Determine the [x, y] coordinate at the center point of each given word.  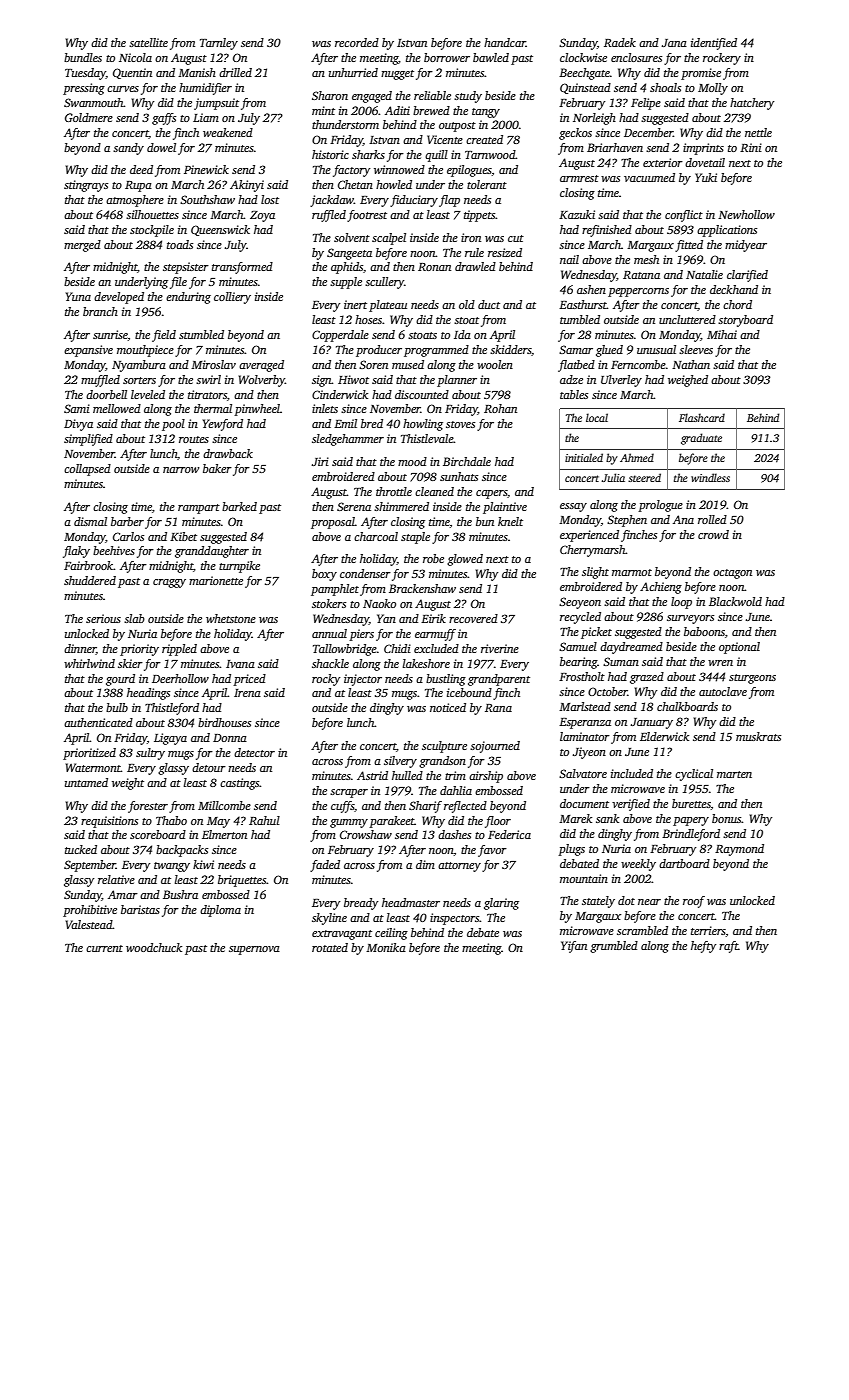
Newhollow [746, 214]
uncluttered [687, 319]
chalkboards [687, 706]
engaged [372, 97]
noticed [448, 707]
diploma [220, 911]
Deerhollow [180, 678]
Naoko [379, 603]
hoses [368, 319]
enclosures [636, 57]
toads [180, 244]
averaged [261, 366]
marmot [632, 572]
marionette [216, 580]
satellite [148, 42]
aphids [347, 268]
